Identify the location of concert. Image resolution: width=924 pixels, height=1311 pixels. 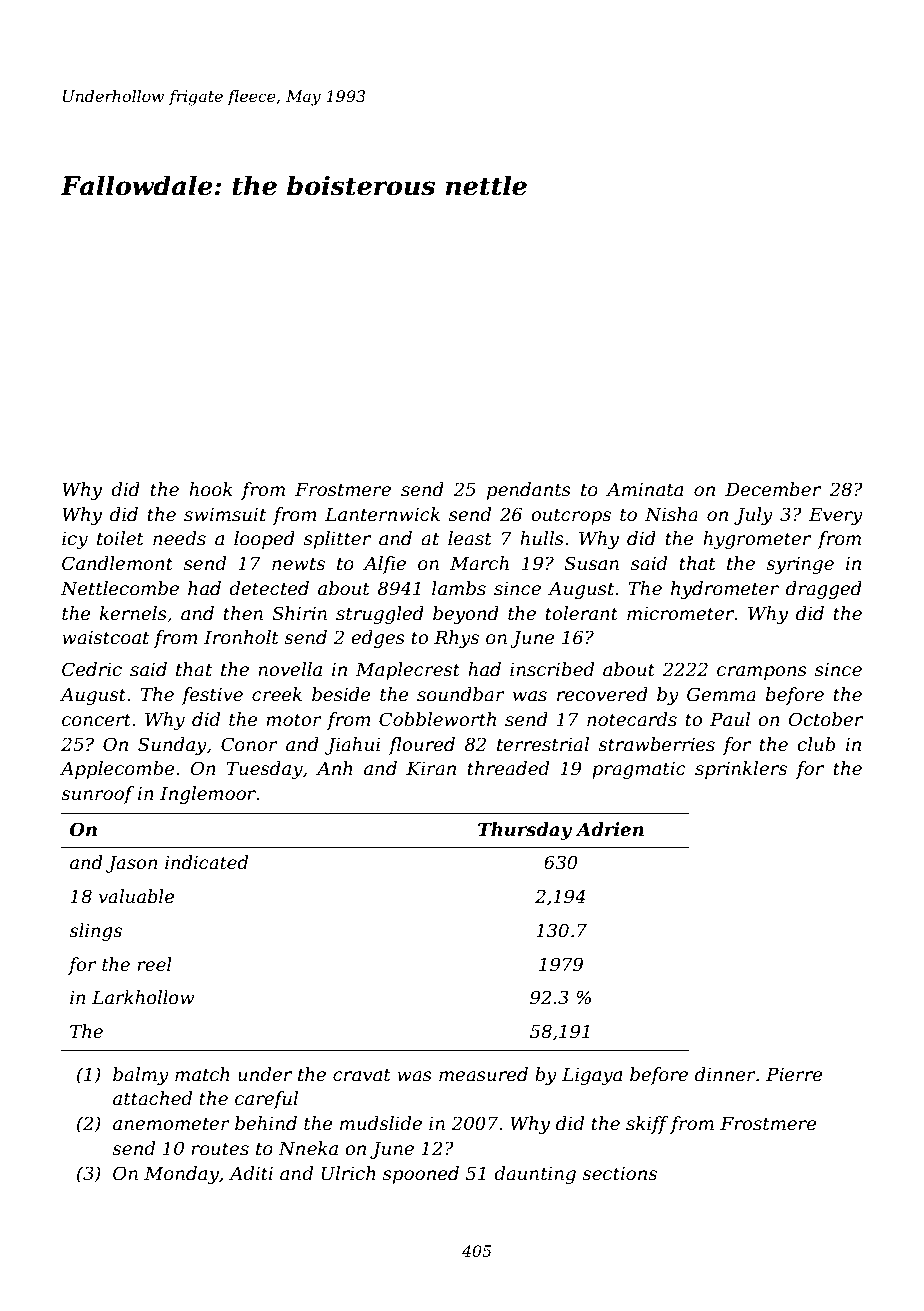
(96, 720).
